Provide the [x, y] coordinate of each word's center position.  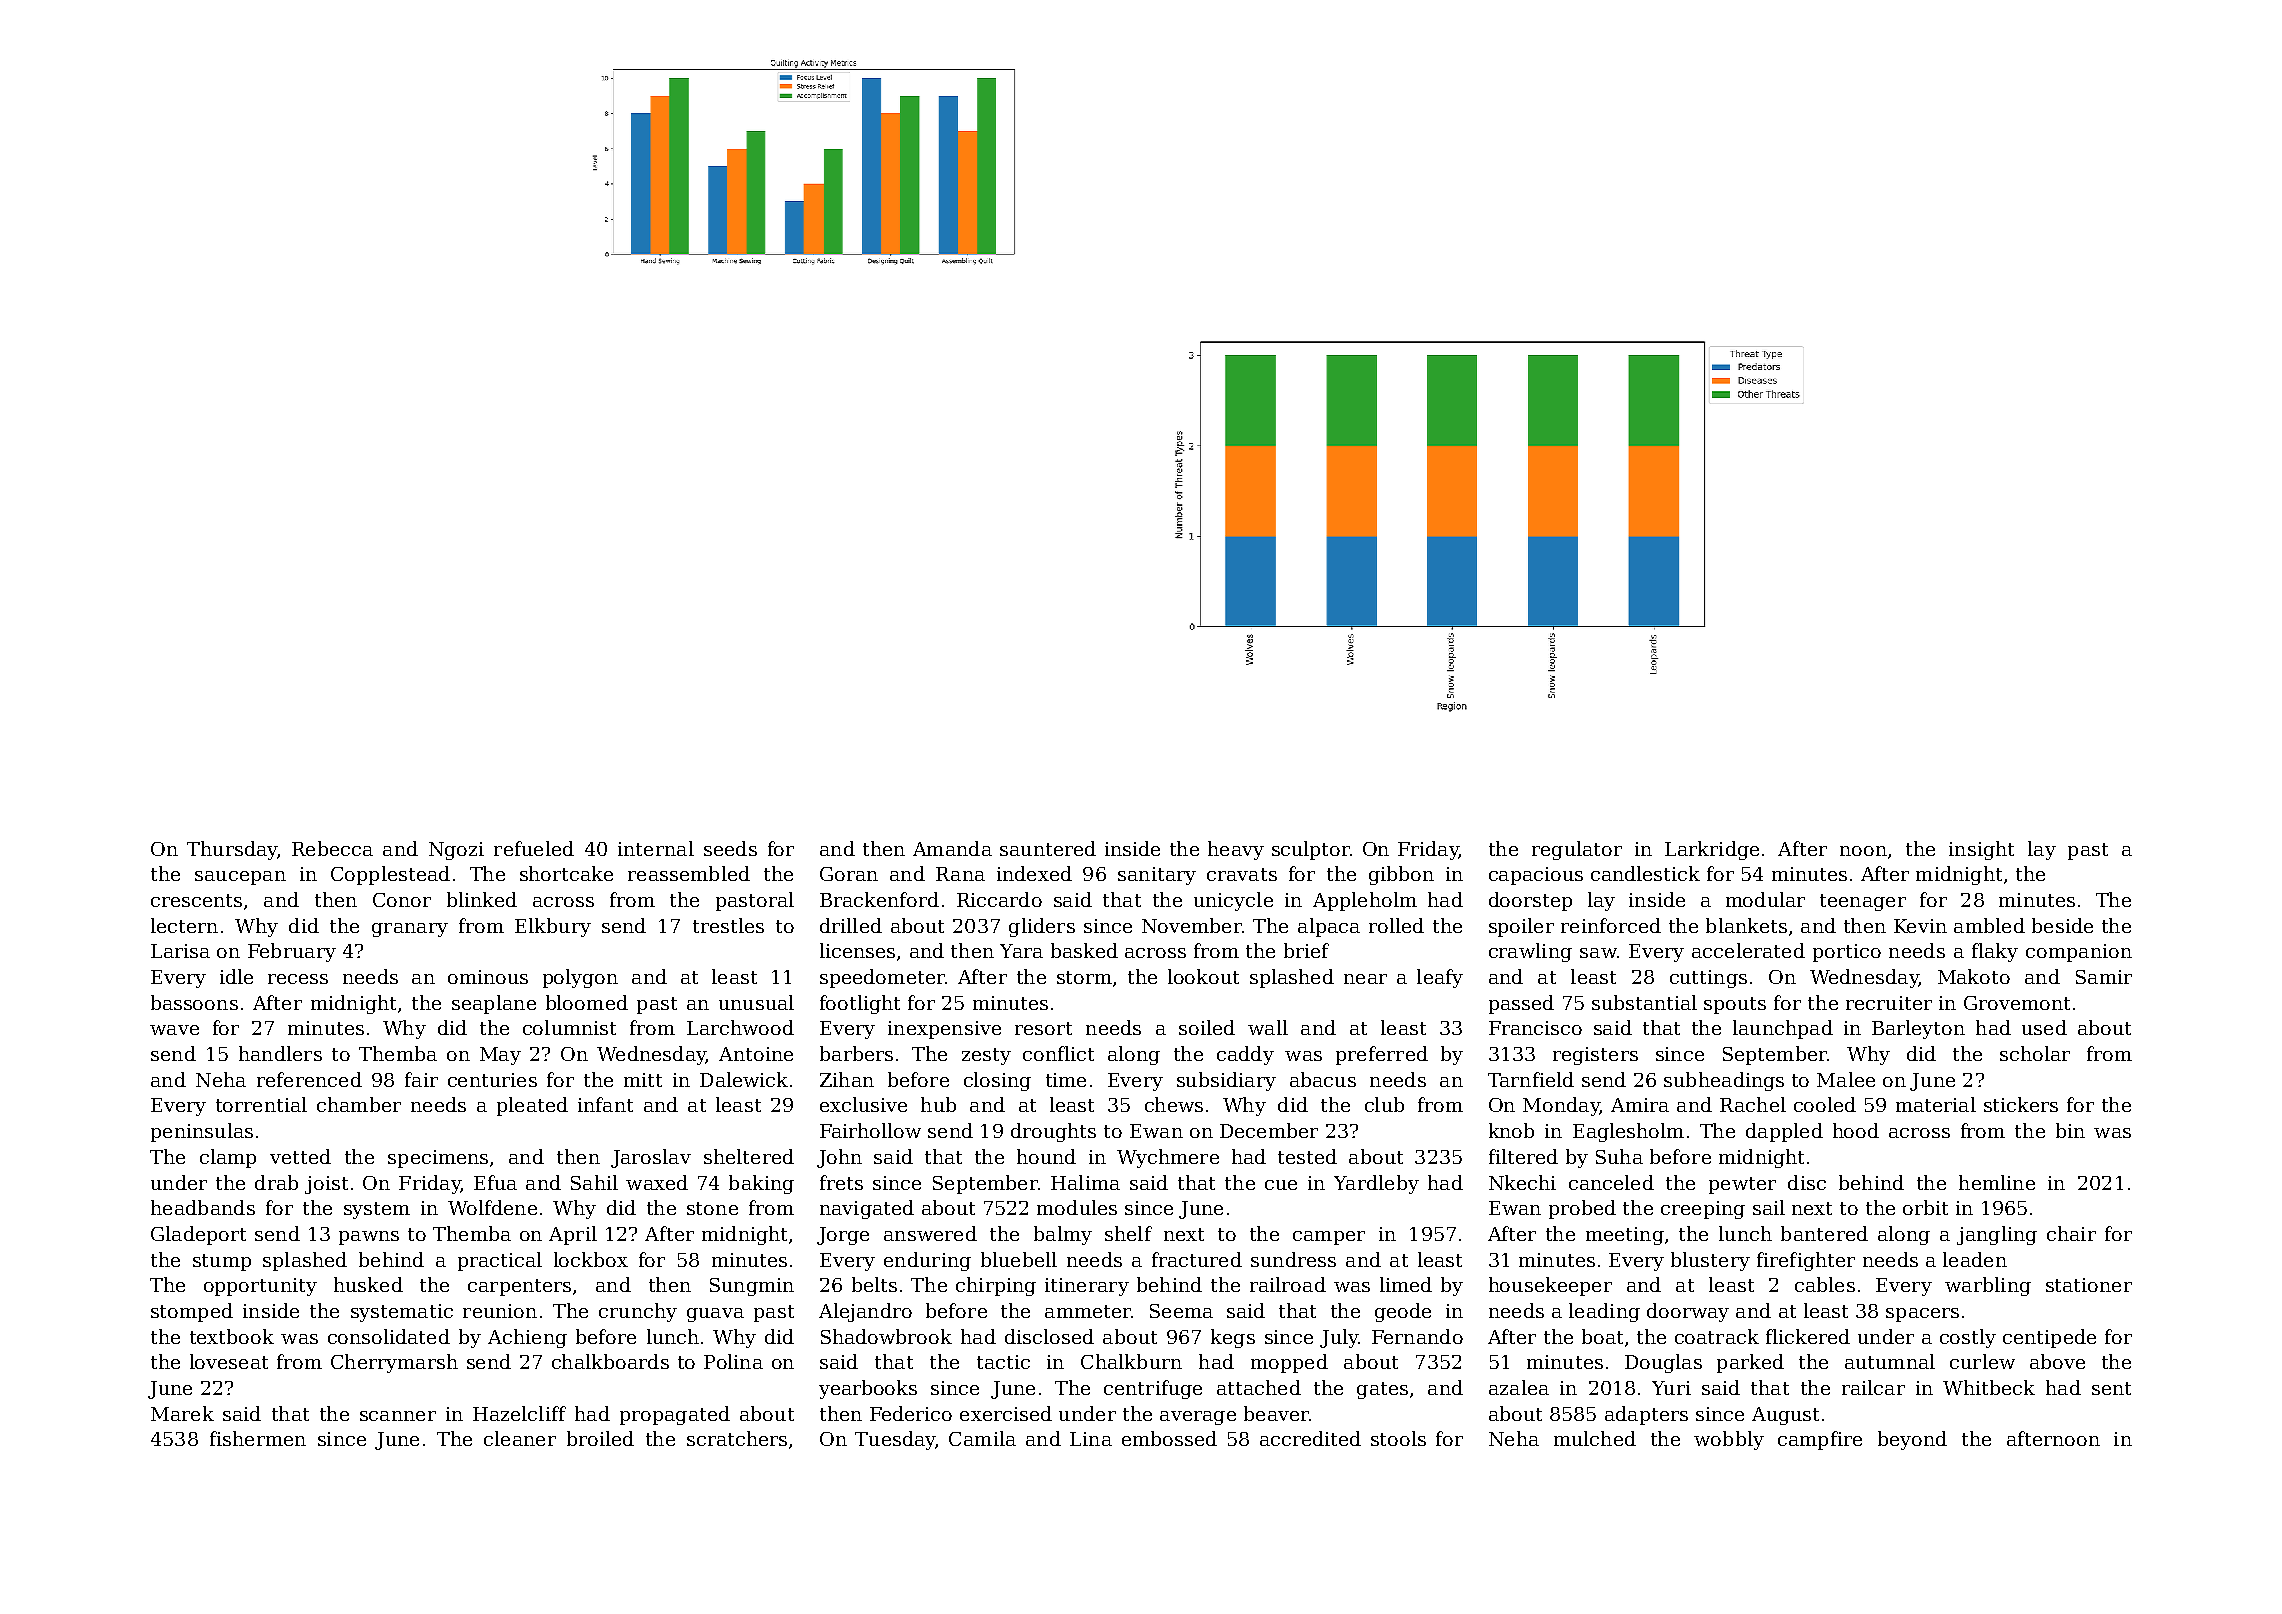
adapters [1646, 1415]
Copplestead [390, 875]
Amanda [952, 848]
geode [1403, 1312]
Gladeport [198, 1235]
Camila [982, 1438]
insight [1981, 850]
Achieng [527, 1338]
